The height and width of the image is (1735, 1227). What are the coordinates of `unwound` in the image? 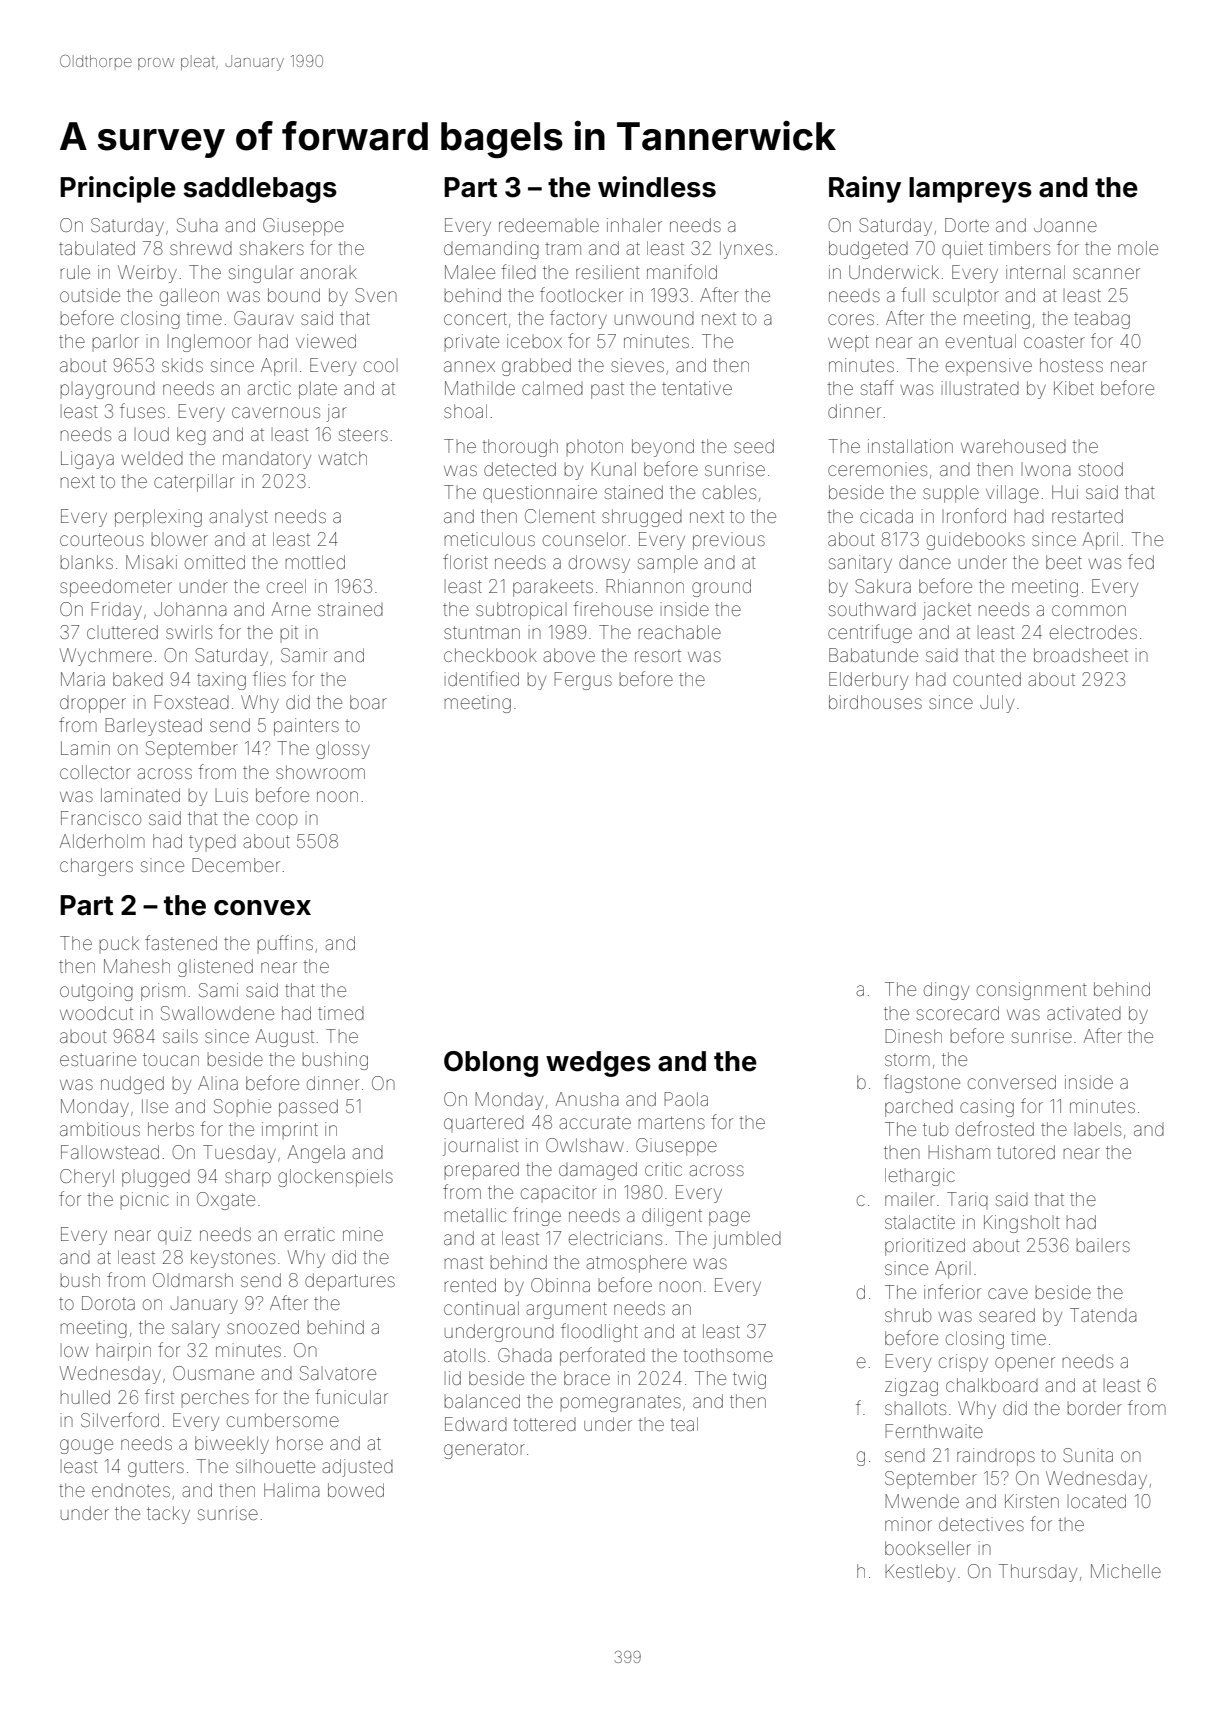 It's located at (654, 319).
